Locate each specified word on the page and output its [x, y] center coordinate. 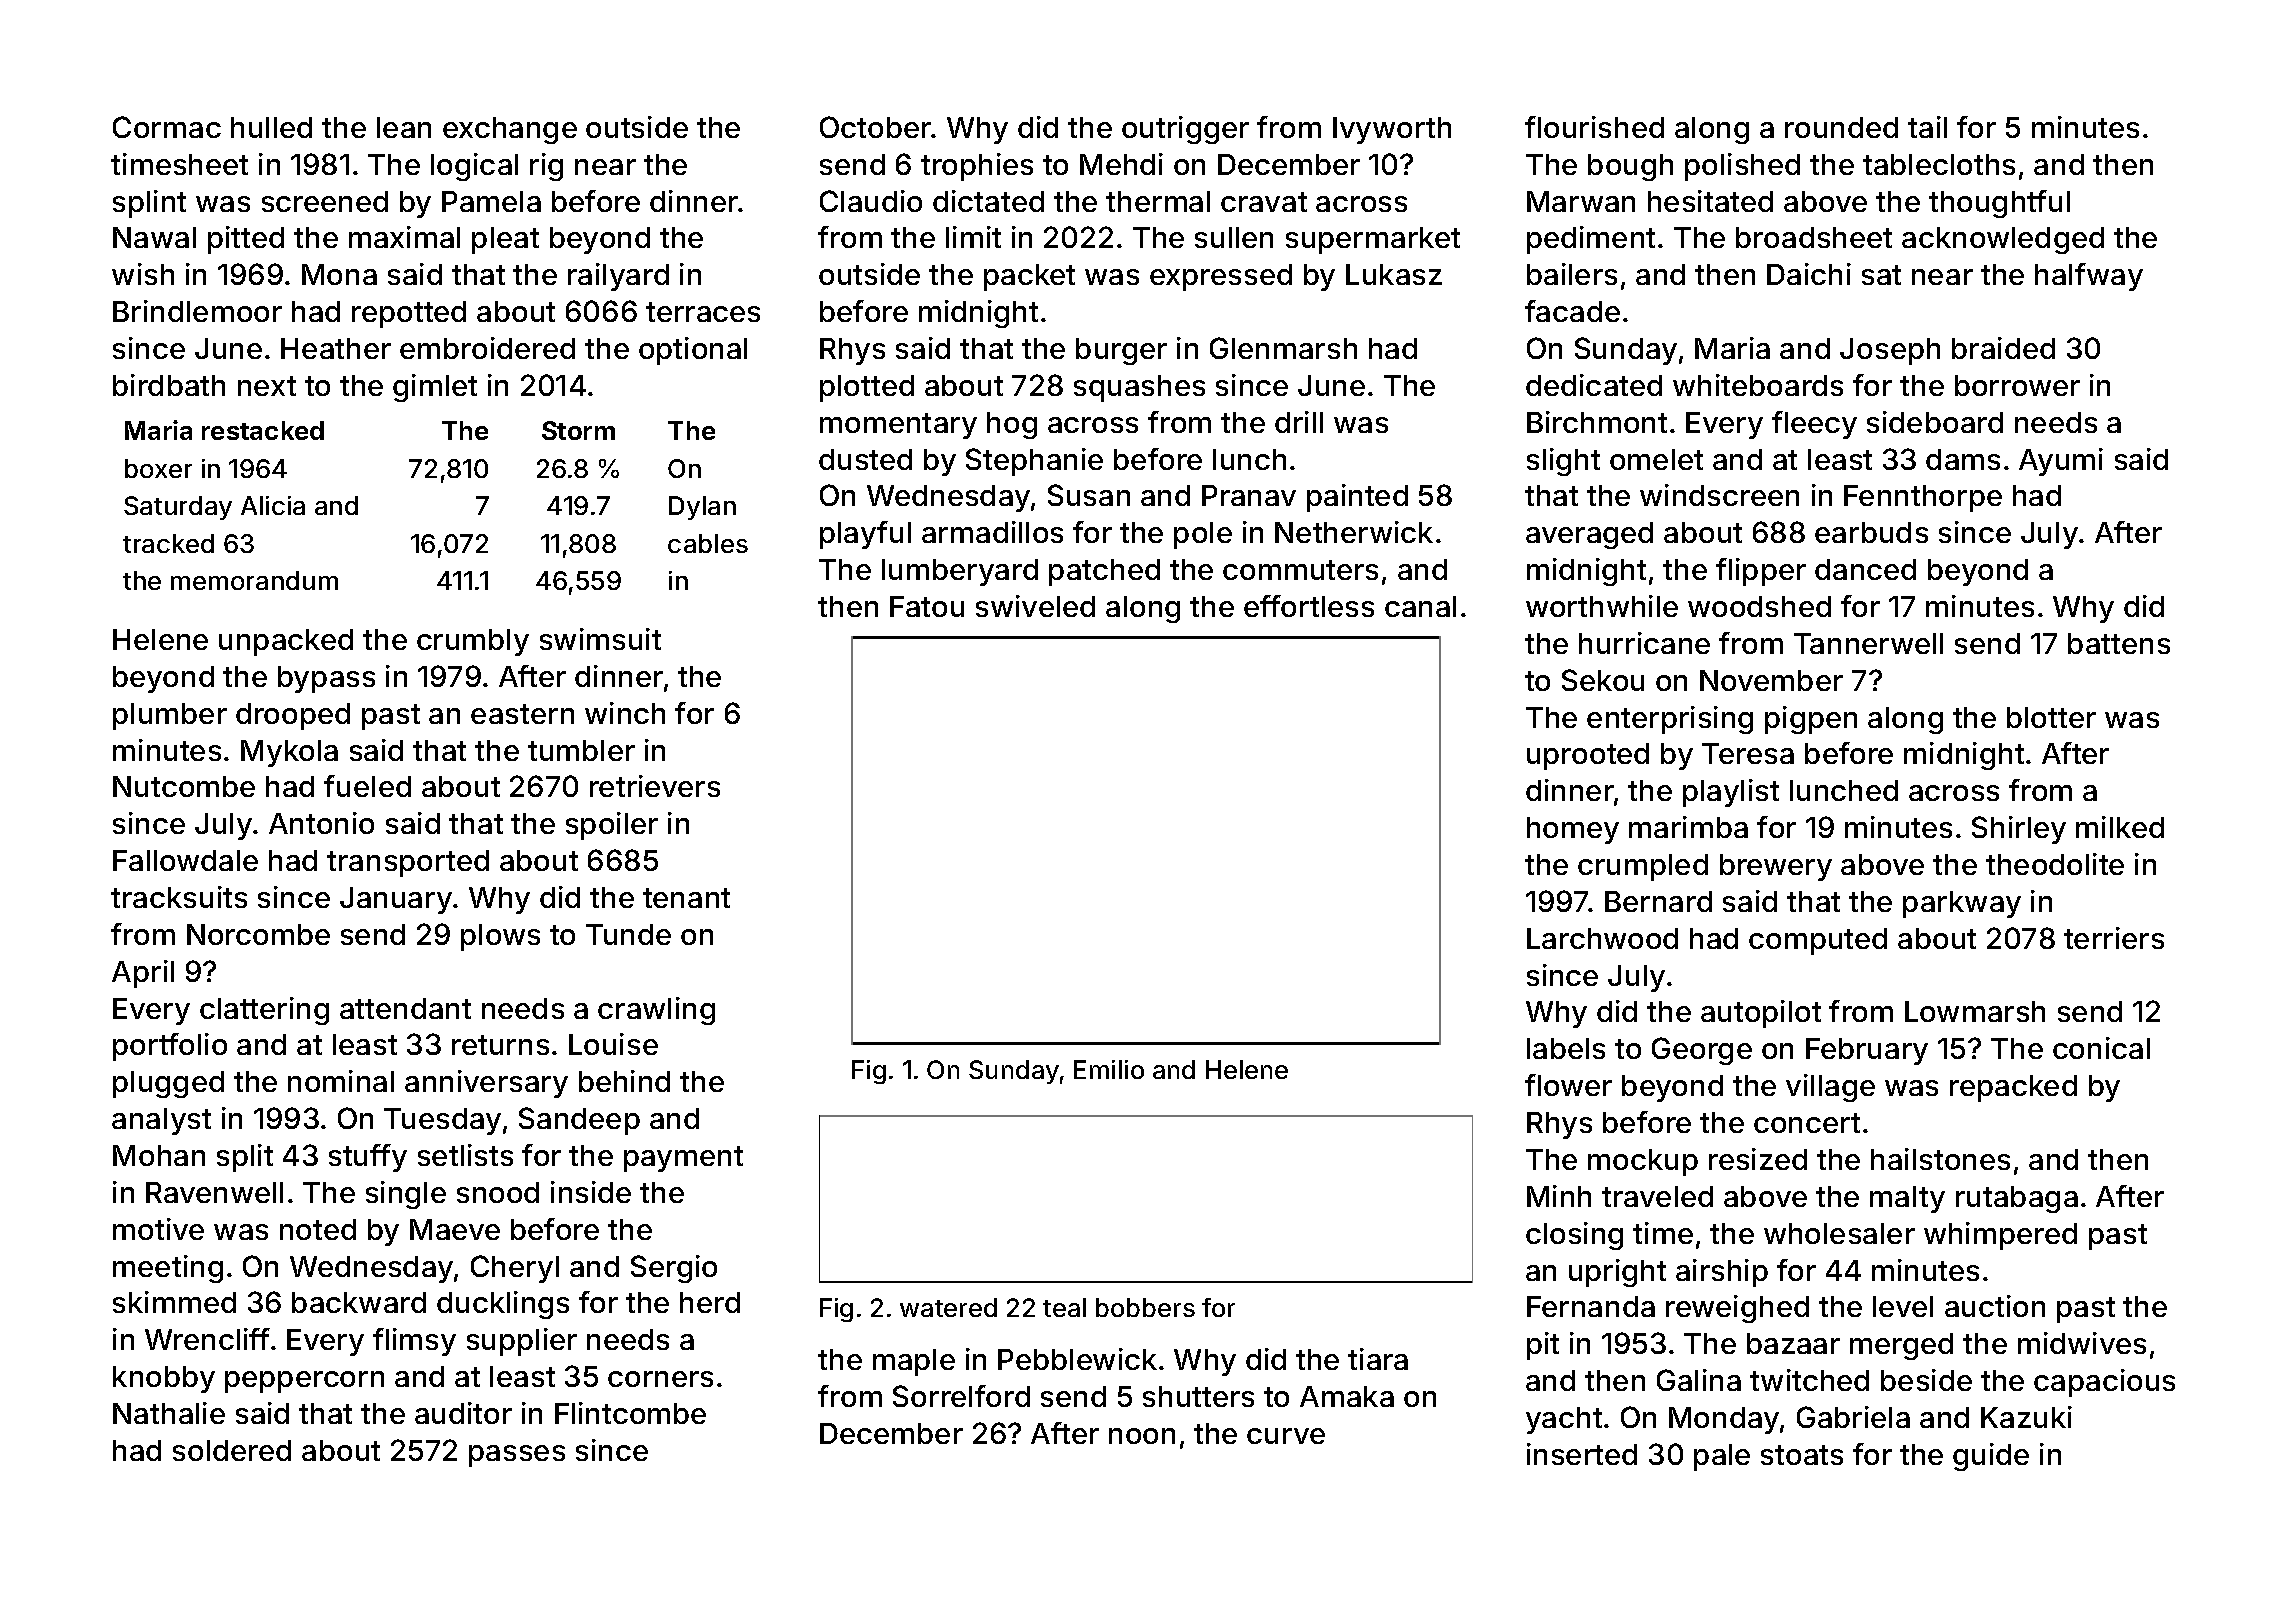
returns [500, 1045]
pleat [505, 240]
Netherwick [1354, 532]
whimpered [2000, 1236]
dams [1963, 459]
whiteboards [1758, 385]
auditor [463, 1413]
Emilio [1109, 1069]
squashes [1139, 388]
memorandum [254, 580]
